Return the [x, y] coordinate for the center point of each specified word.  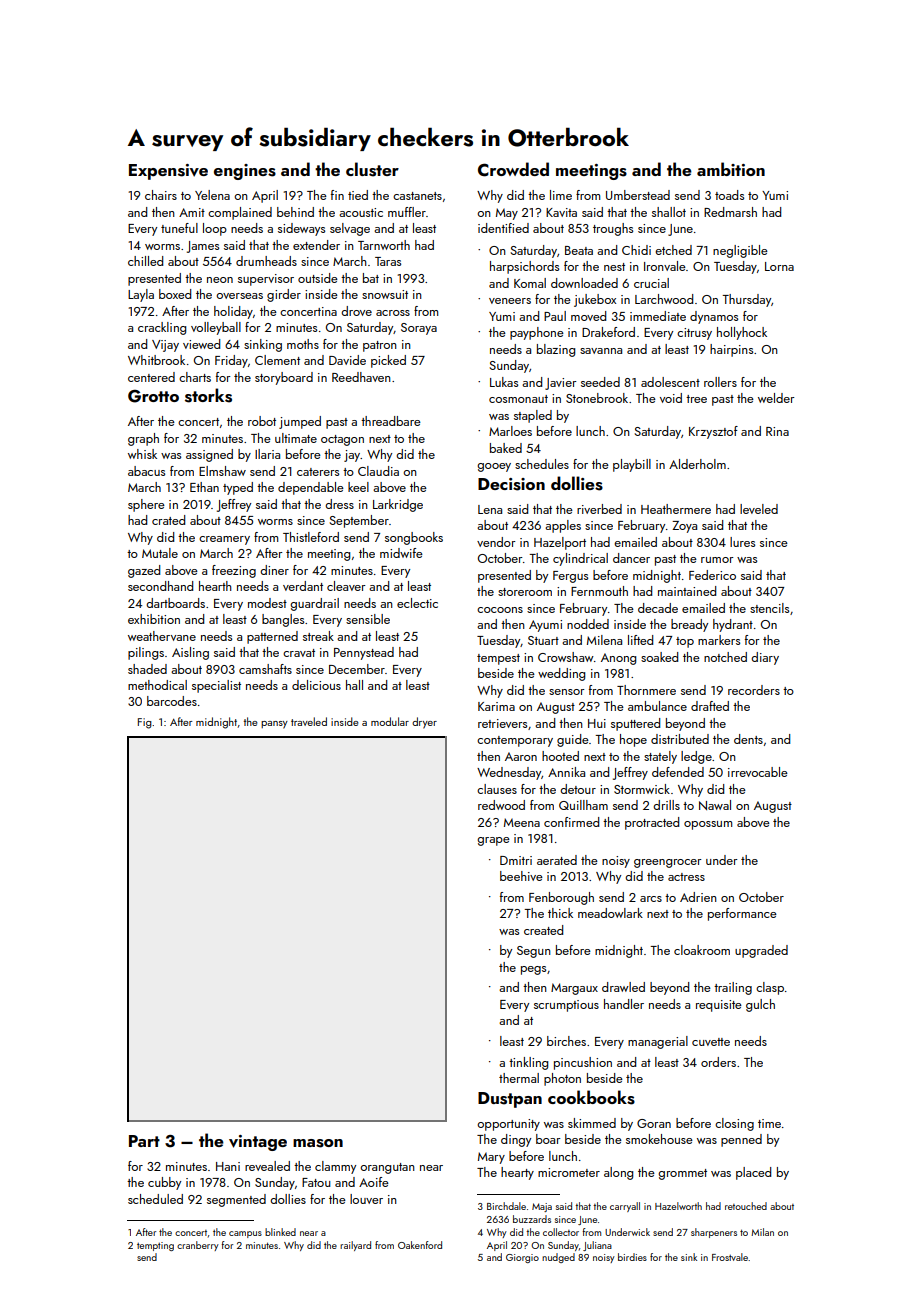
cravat [299, 653]
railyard [355, 1246]
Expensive [168, 172]
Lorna [779, 266]
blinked [280, 1232]
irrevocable [758, 772]
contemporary [515, 741]
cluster [372, 169]
